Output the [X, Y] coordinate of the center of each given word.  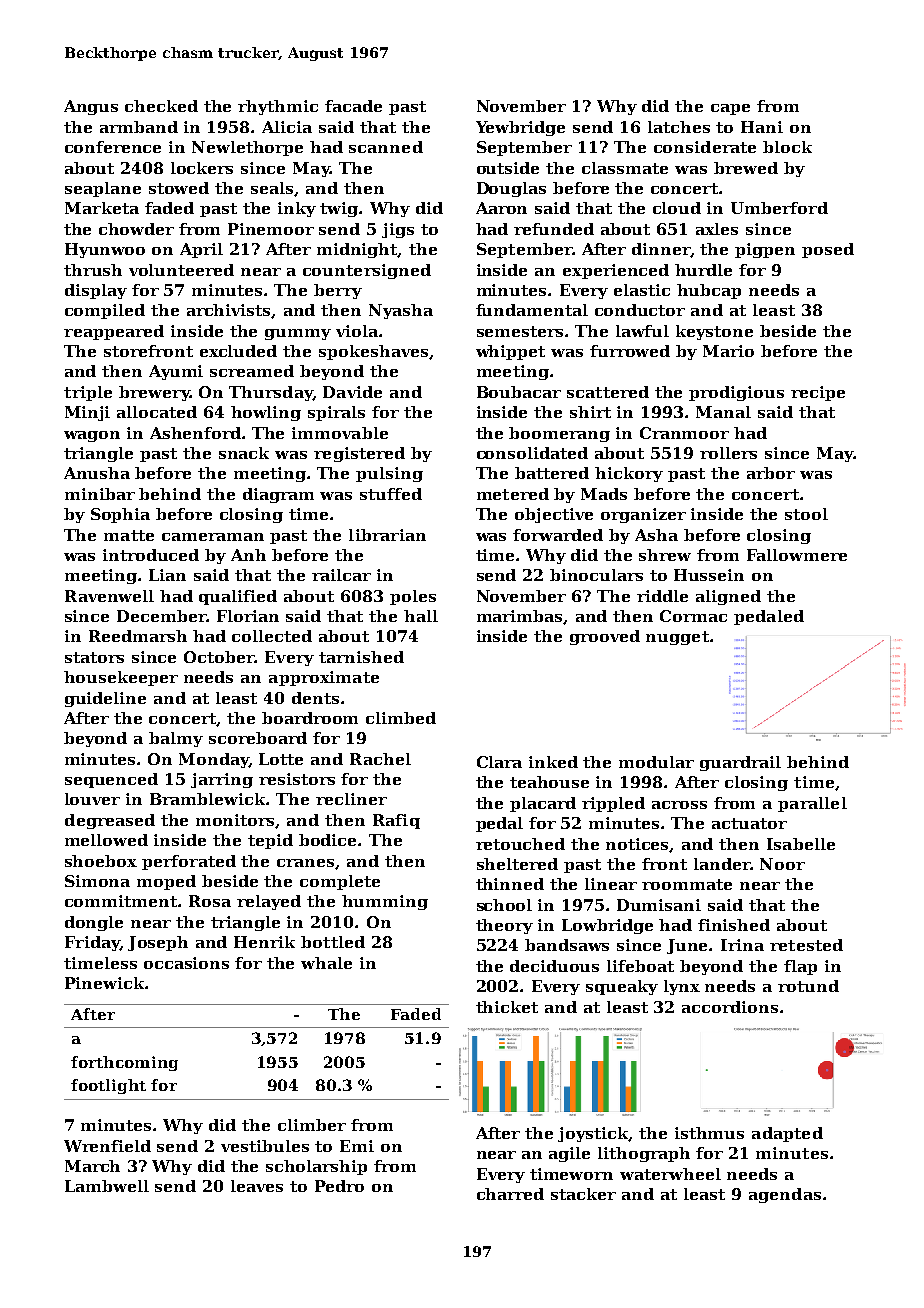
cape [730, 109]
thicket [507, 1007]
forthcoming [124, 1063]
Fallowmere [797, 555]
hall [421, 616]
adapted [787, 1134]
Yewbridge [520, 128]
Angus [91, 107]
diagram [278, 495]
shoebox [101, 861]
